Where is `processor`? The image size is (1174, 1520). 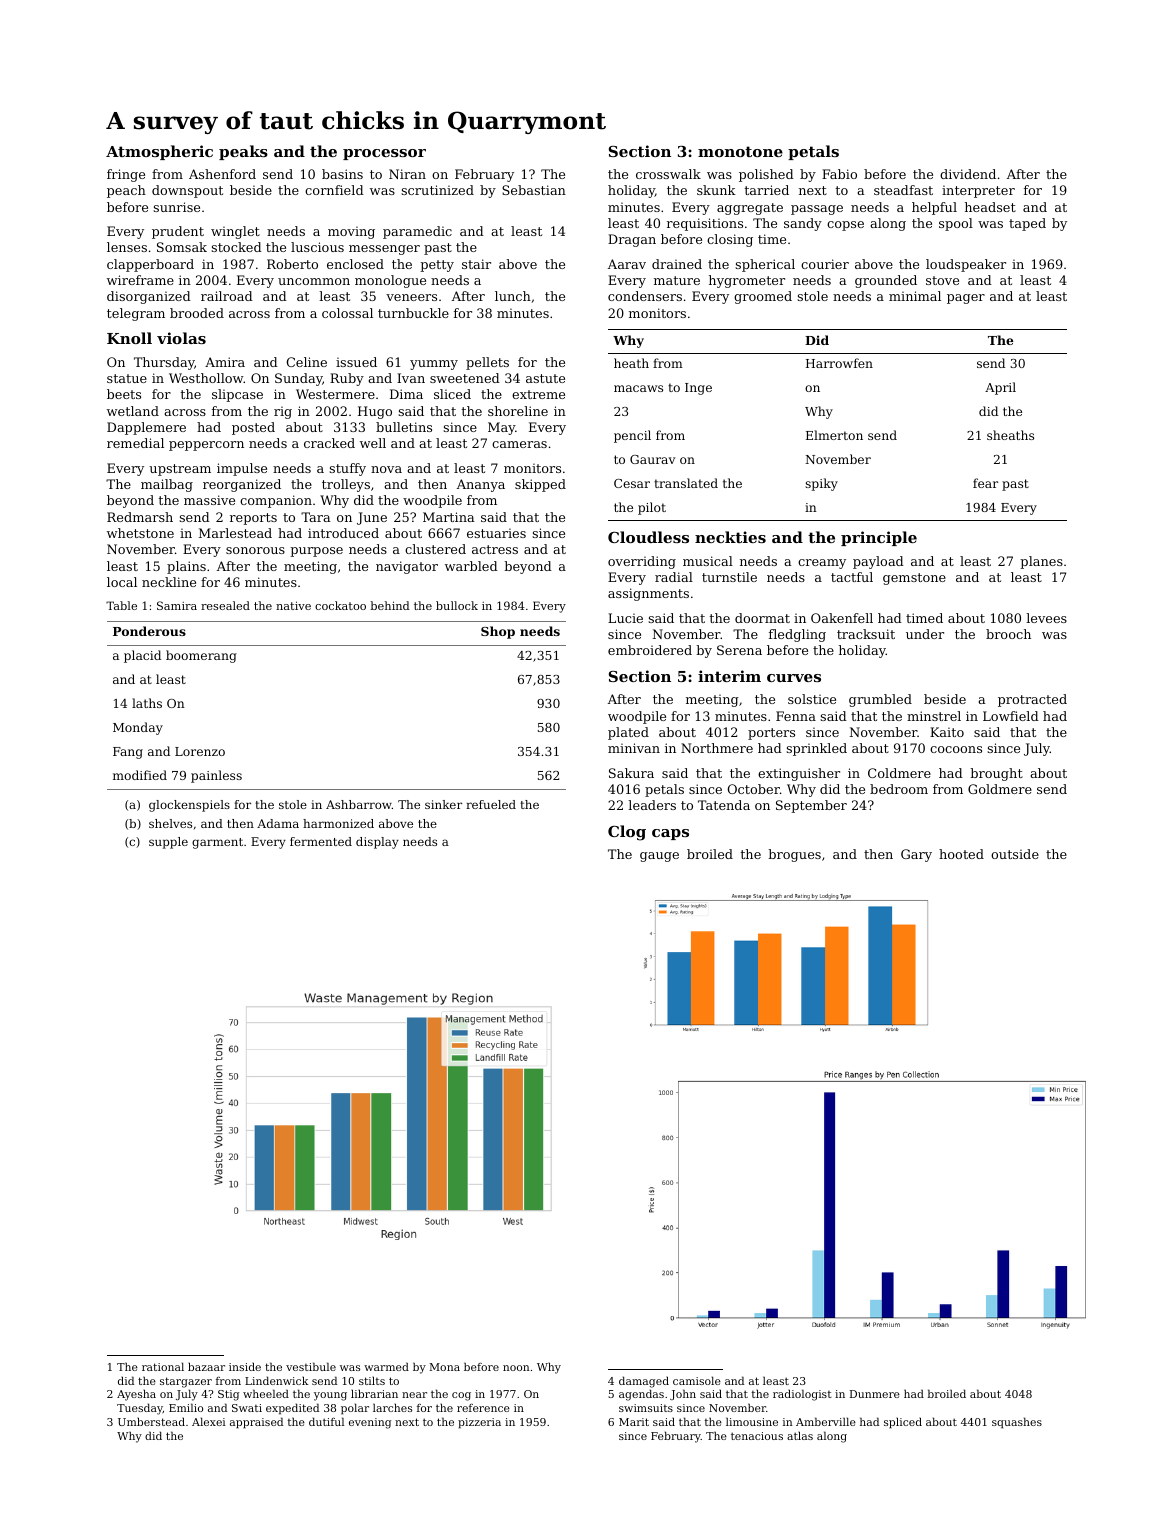
processor is located at coordinates (384, 154).
